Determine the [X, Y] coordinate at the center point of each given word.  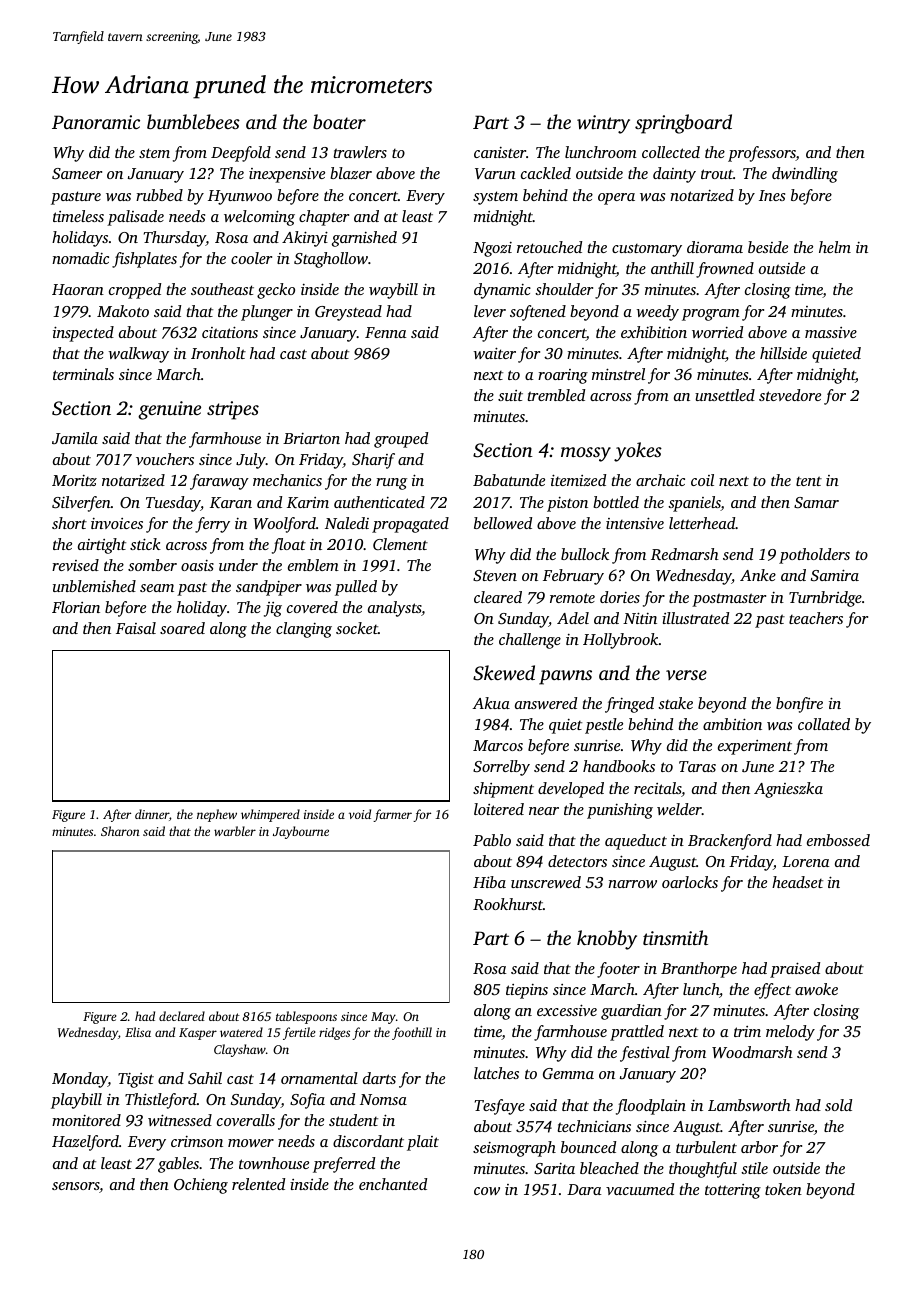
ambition [732, 724]
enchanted [393, 1184]
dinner [152, 814]
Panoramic [96, 122]
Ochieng [201, 1186]
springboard [683, 124]
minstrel [618, 374]
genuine [169, 410]
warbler [235, 831]
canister [500, 152]
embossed [838, 840]
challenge [530, 641]
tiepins [527, 991]
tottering [733, 1191]
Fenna [386, 332]
